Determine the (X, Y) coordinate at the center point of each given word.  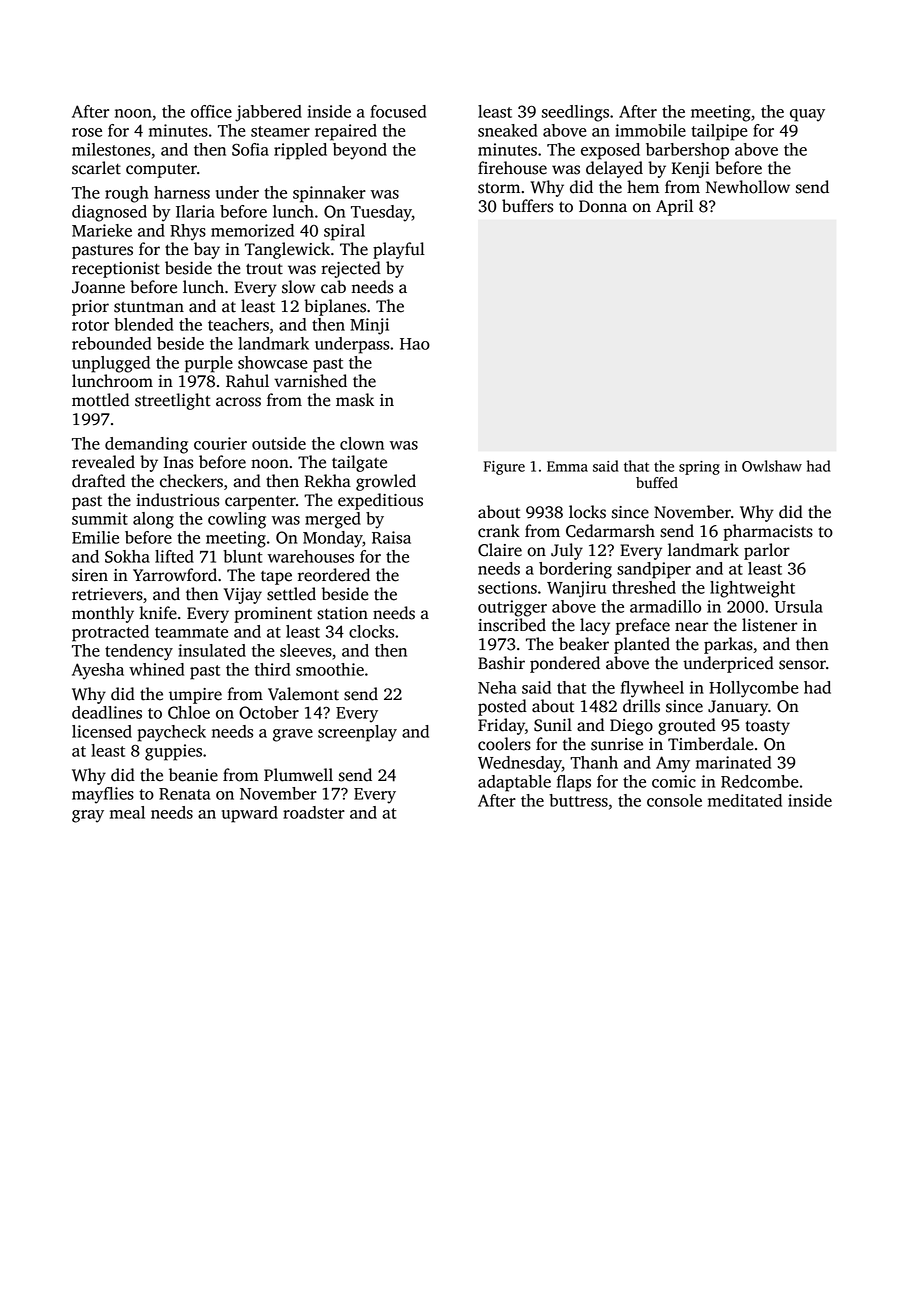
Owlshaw (772, 466)
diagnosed (109, 213)
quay (807, 115)
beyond (360, 151)
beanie (193, 775)
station (342, 613)
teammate (191, 632)
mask (355, 400)
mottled (100, 400)
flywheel (652, 689)
